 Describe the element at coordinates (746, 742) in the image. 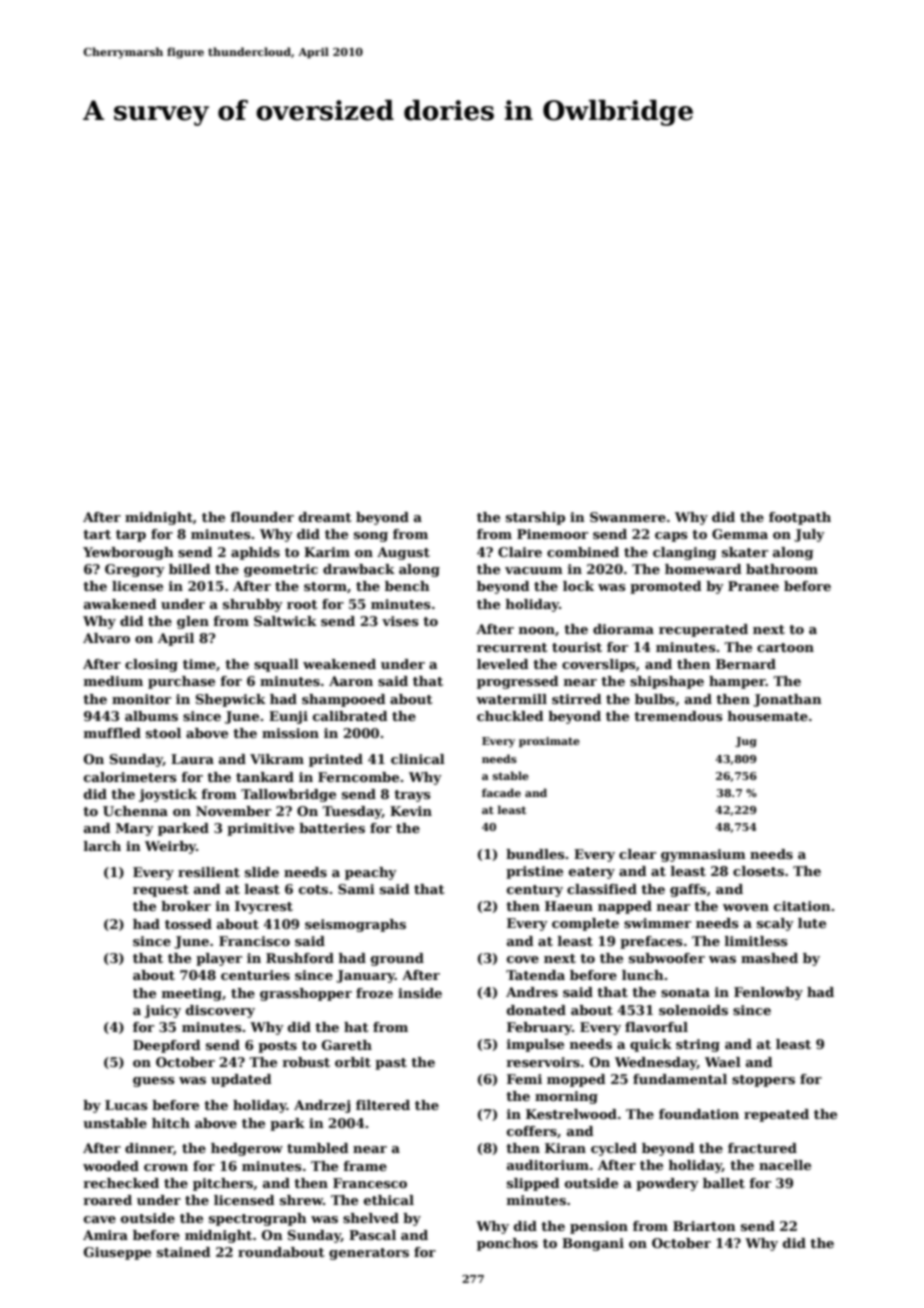

I see `Jug` at that location.
